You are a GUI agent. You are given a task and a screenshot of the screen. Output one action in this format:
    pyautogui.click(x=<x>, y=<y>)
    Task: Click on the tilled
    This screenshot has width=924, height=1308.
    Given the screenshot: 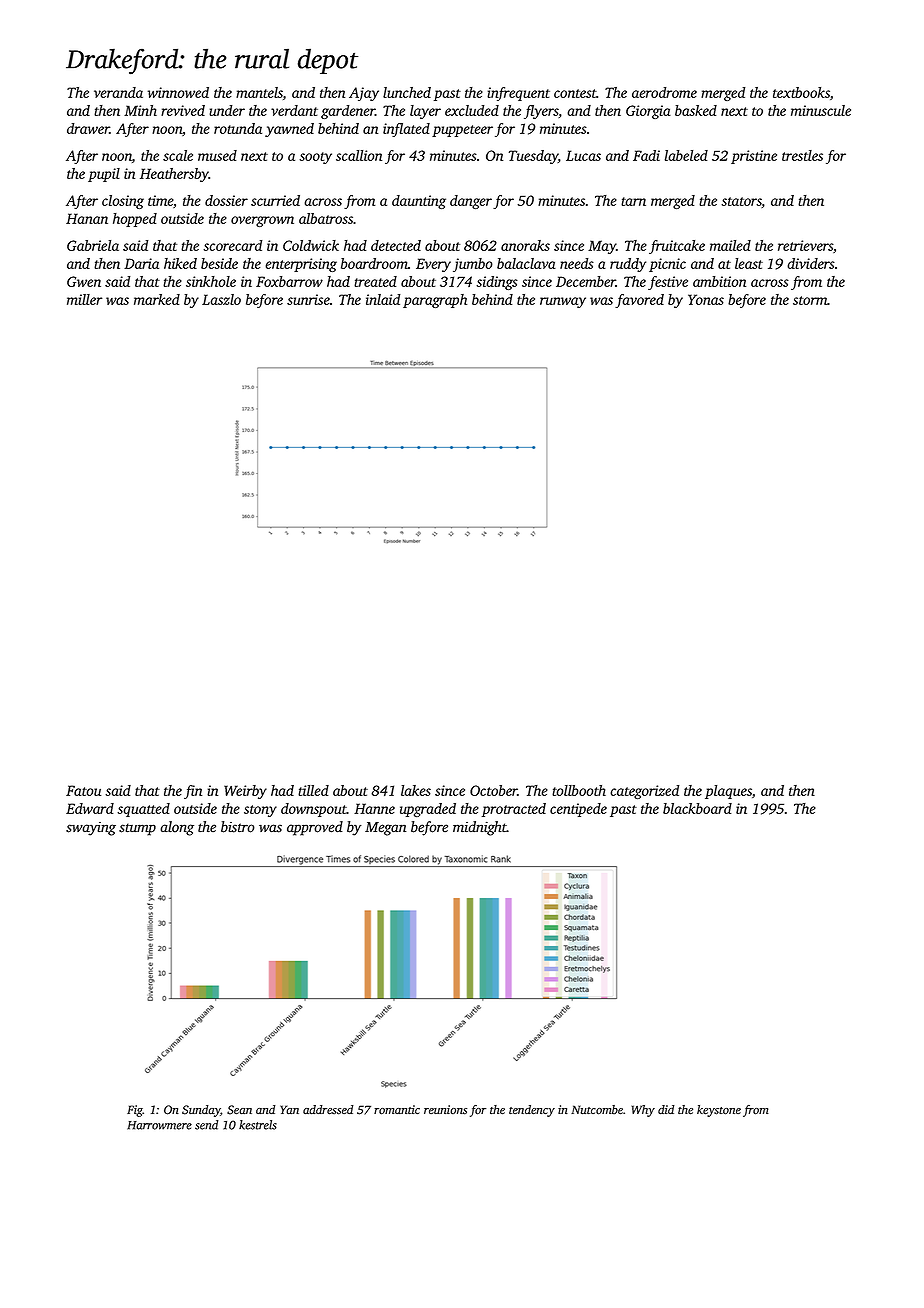 What is the action you would take?
    pyautogui.click(x=313, y=790)
